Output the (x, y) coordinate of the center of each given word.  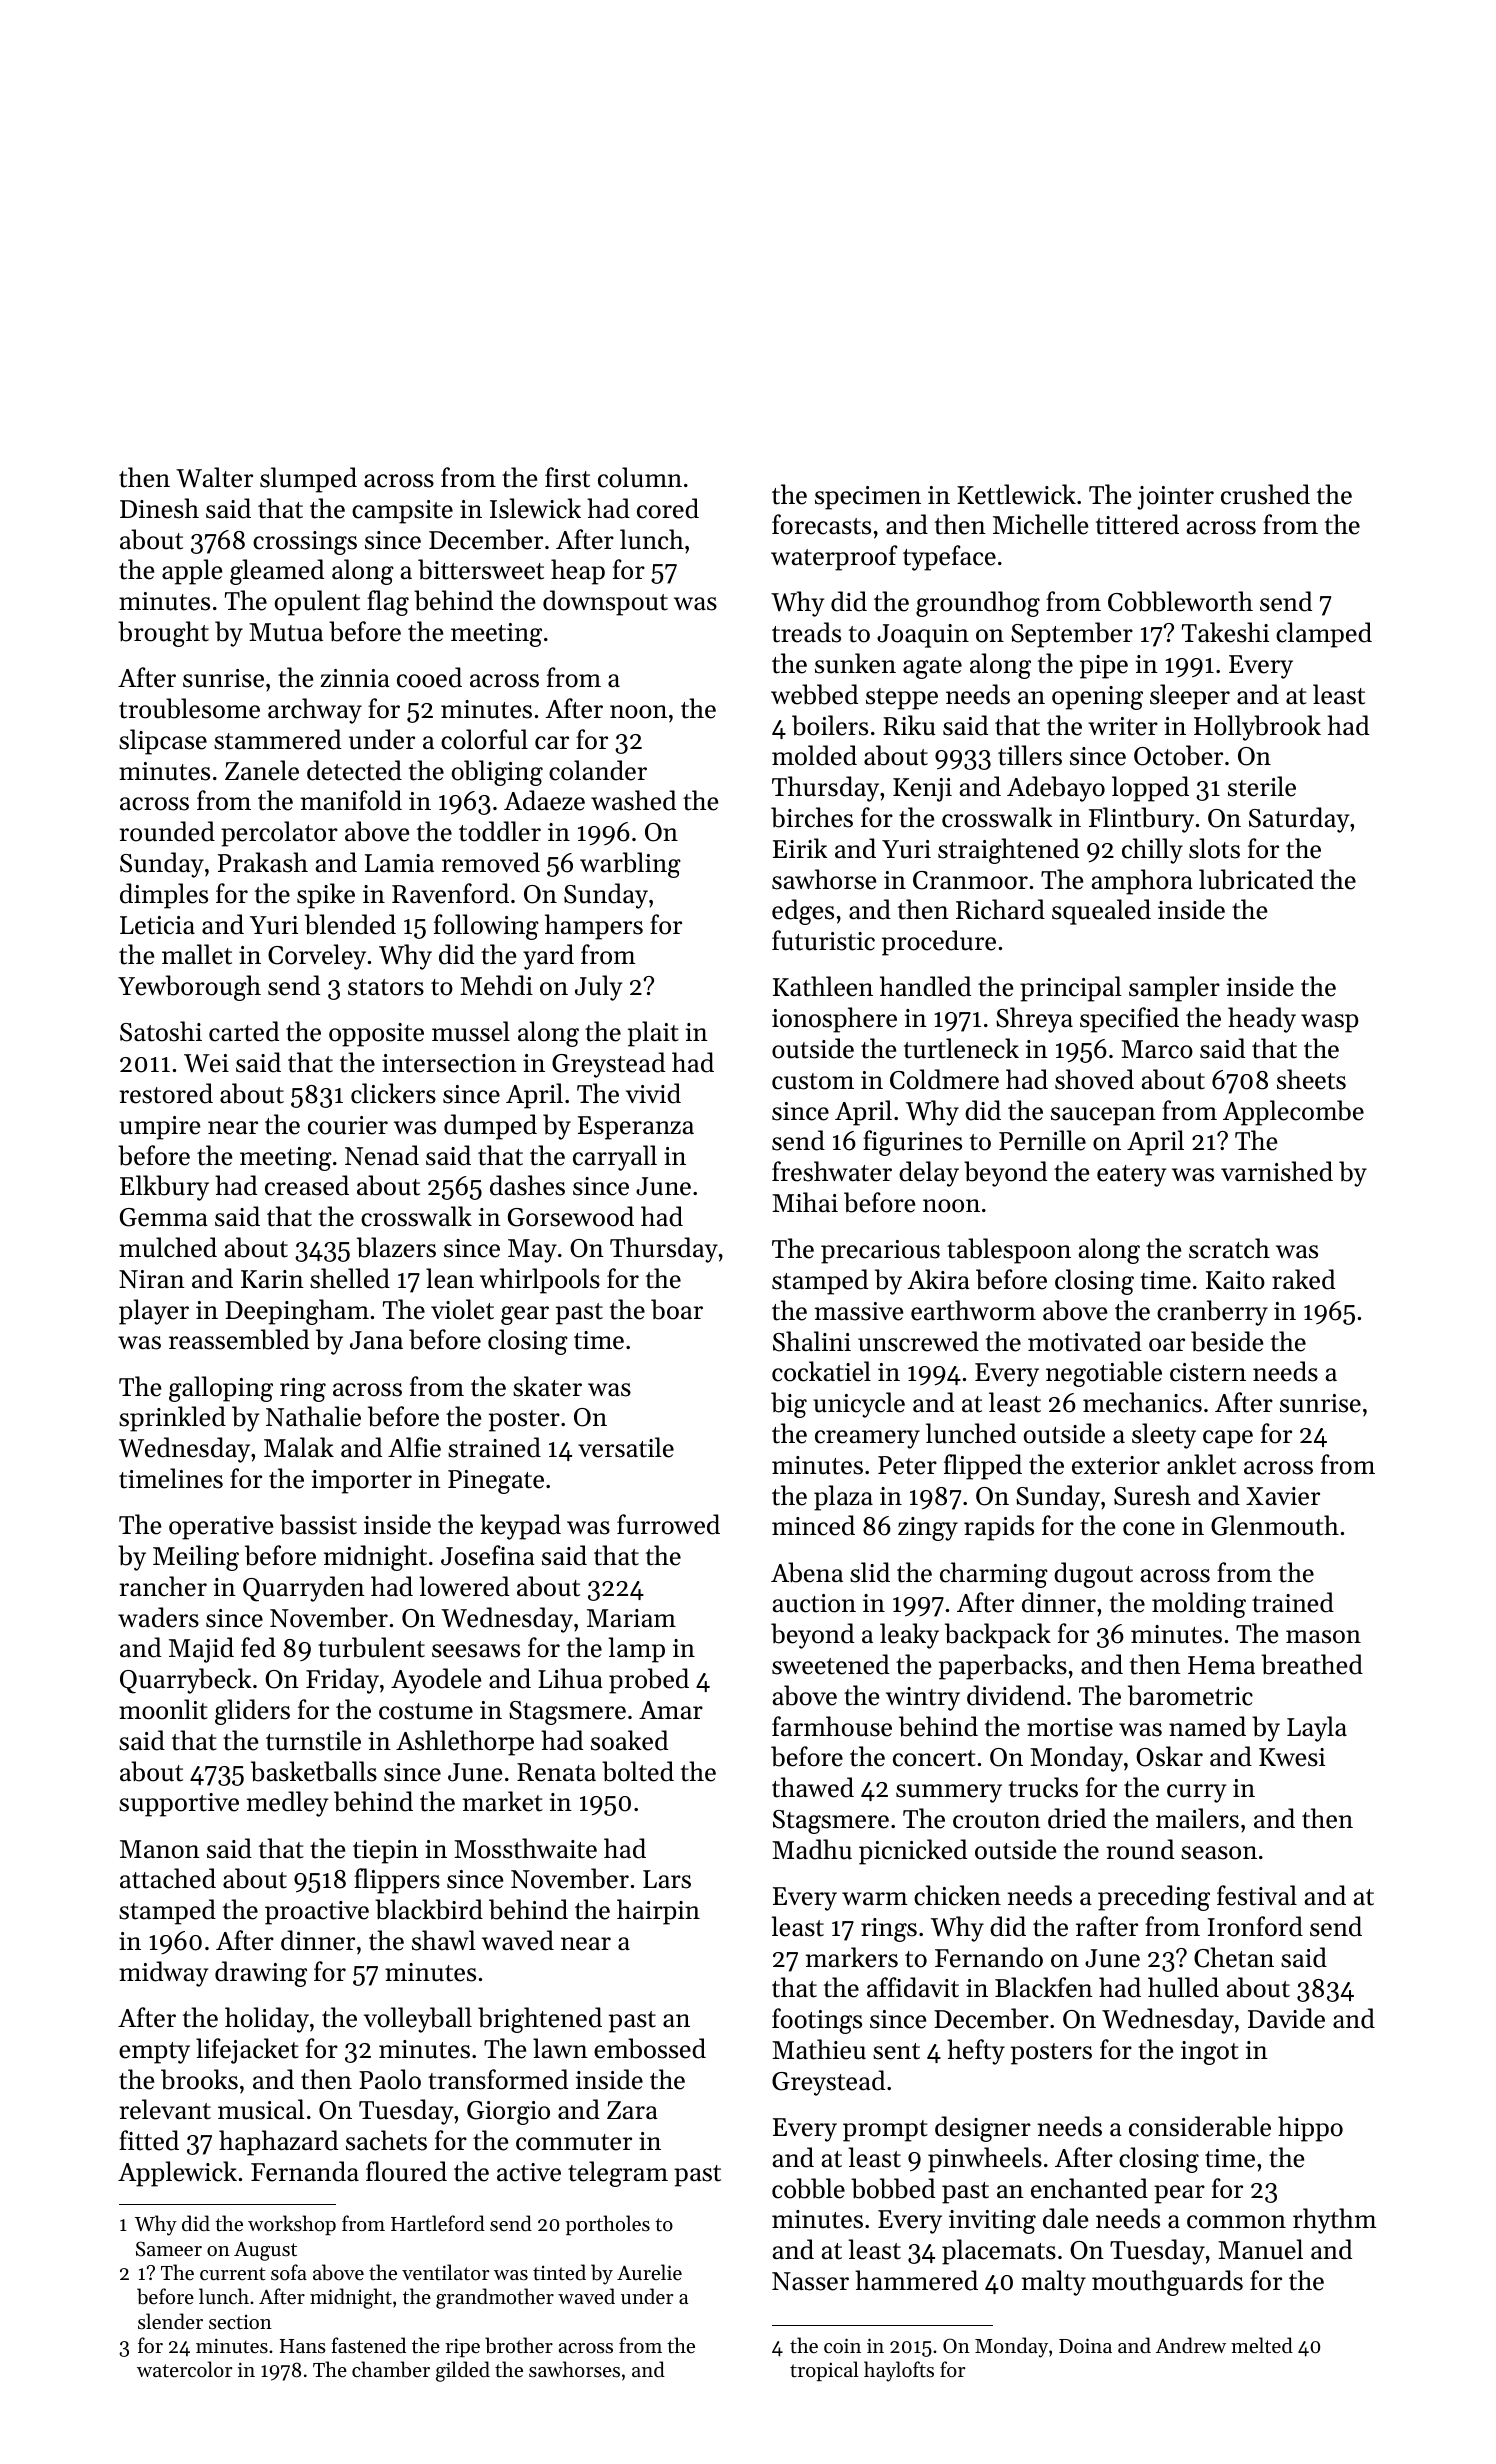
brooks (199, 2079)
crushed (1265, 494)
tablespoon (1009, 1251)
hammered (916, 2280)
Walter (214, 477)
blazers (396, 1247)
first (567, 477)
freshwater (832, 1171)
